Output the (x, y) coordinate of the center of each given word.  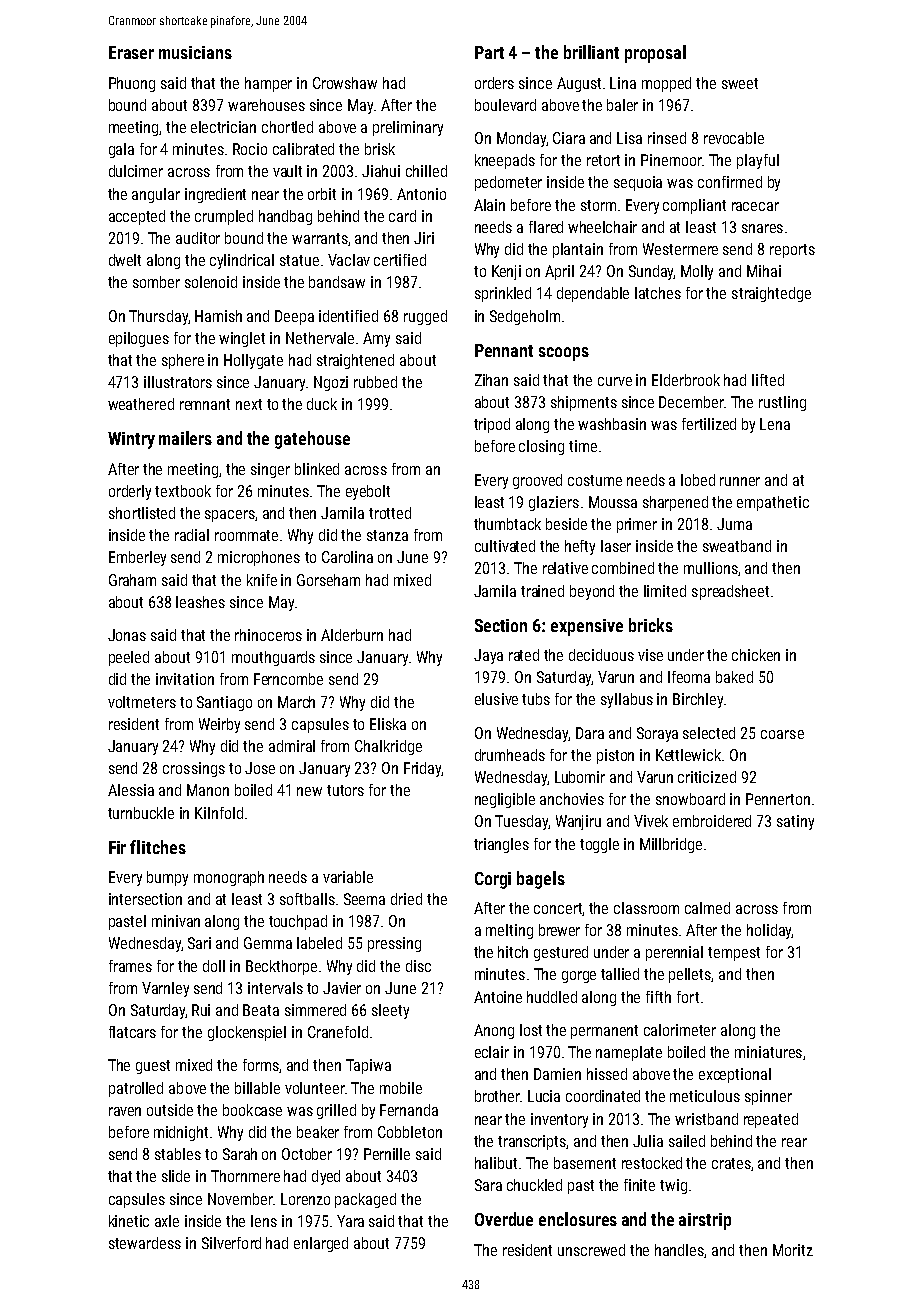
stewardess (145, 1243)
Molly (697, 272)
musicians (195, 52)
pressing (394, 944)
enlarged (321, 1244)
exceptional (735, 1075)
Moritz (793, 1250)
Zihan (491, 380)
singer (270, 470)
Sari (199, 943)
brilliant (591, 52)
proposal (655, 54)
